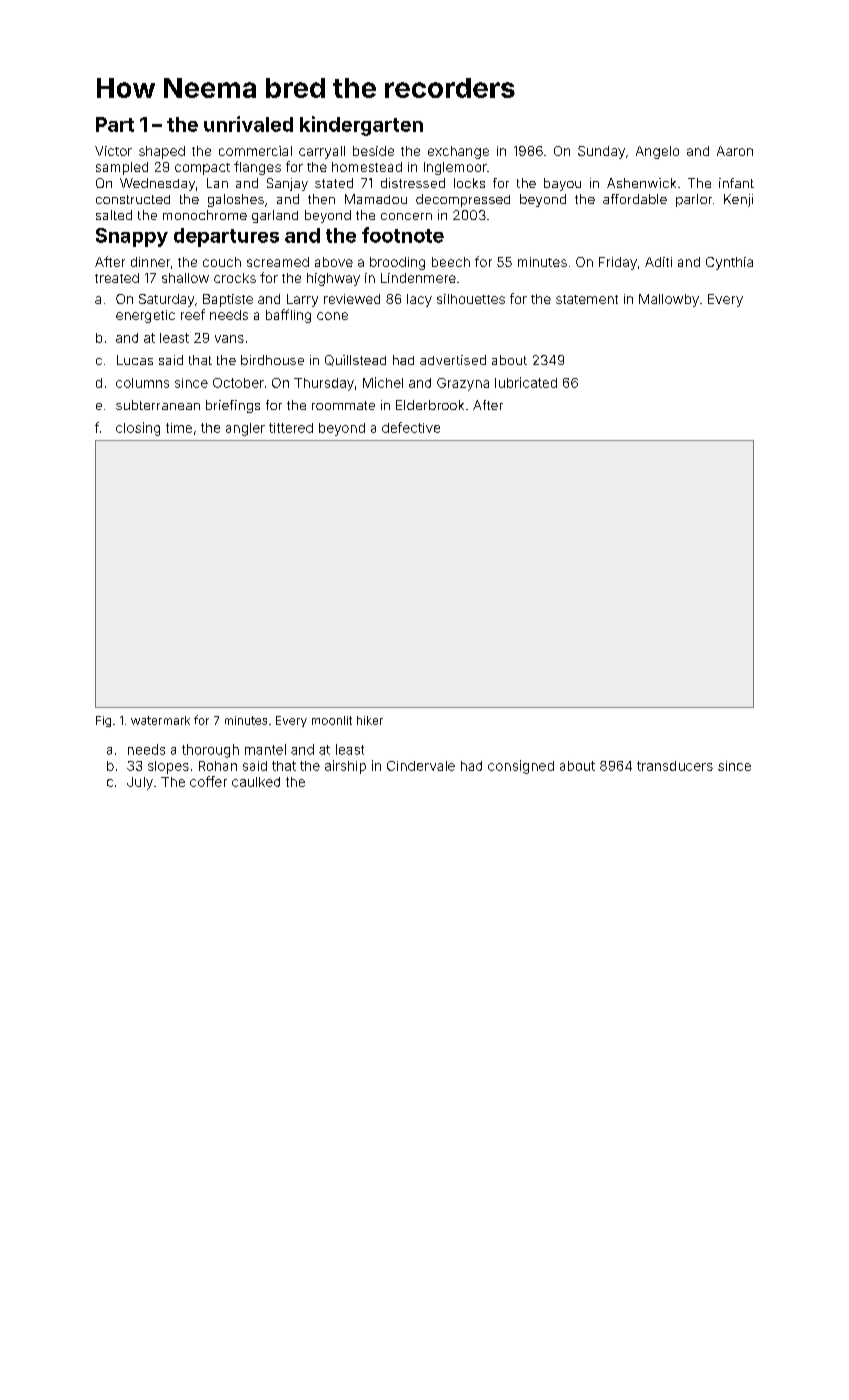 This document has width=849, height=1400. I want to click on parlor, so click(694, 200).
